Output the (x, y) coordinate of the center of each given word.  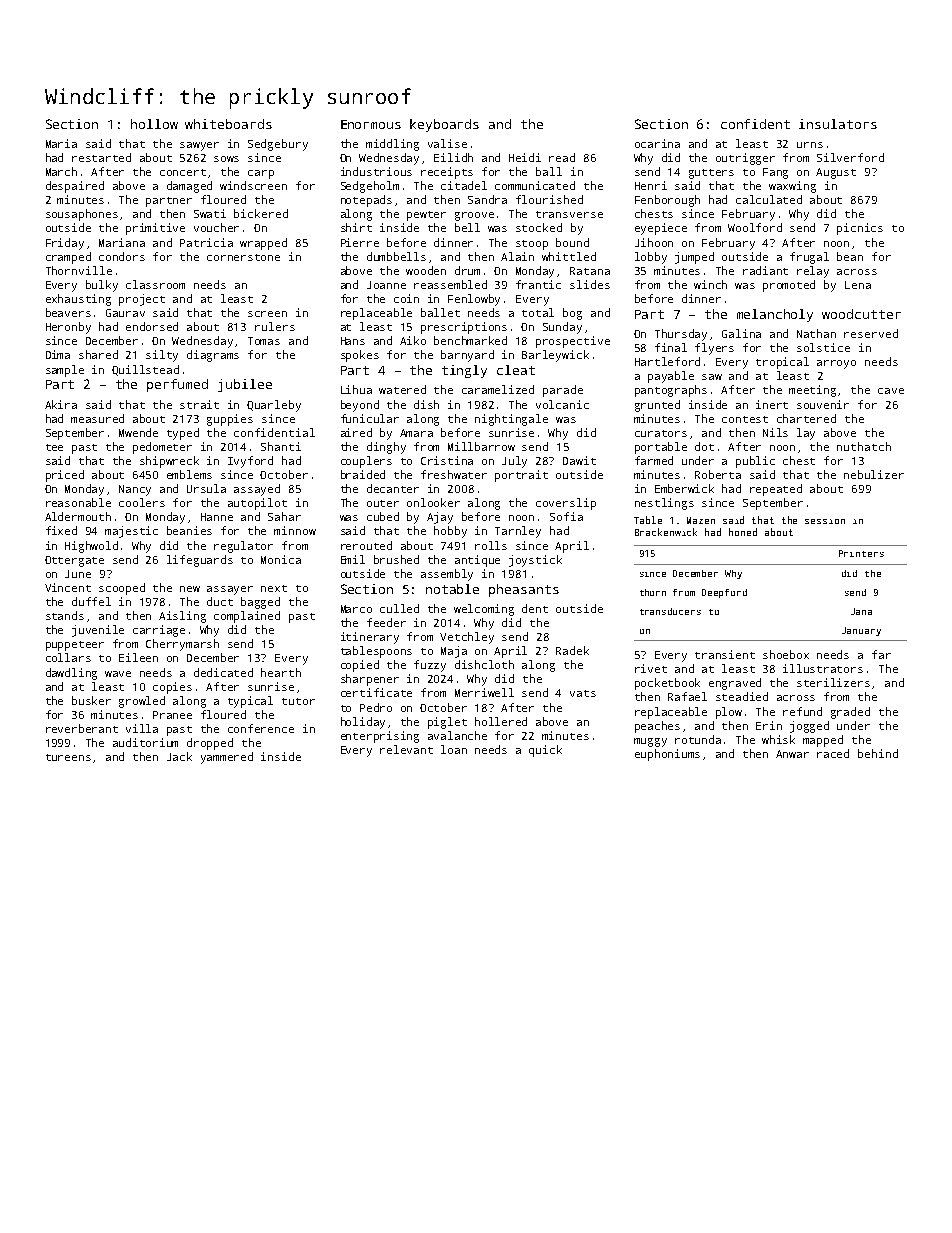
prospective (573, 342)
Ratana (590, 271)
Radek (572, 650)
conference (261, 728)
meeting (812, 391)
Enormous (371, 124)
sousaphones (82, 215)
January (861, 631)
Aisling (182, 617)
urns (810, 145)
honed (743, 532)
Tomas (264, 341)
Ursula (206, 488)
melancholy (775, 315)
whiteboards (228, 124)
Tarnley (518, 532)
